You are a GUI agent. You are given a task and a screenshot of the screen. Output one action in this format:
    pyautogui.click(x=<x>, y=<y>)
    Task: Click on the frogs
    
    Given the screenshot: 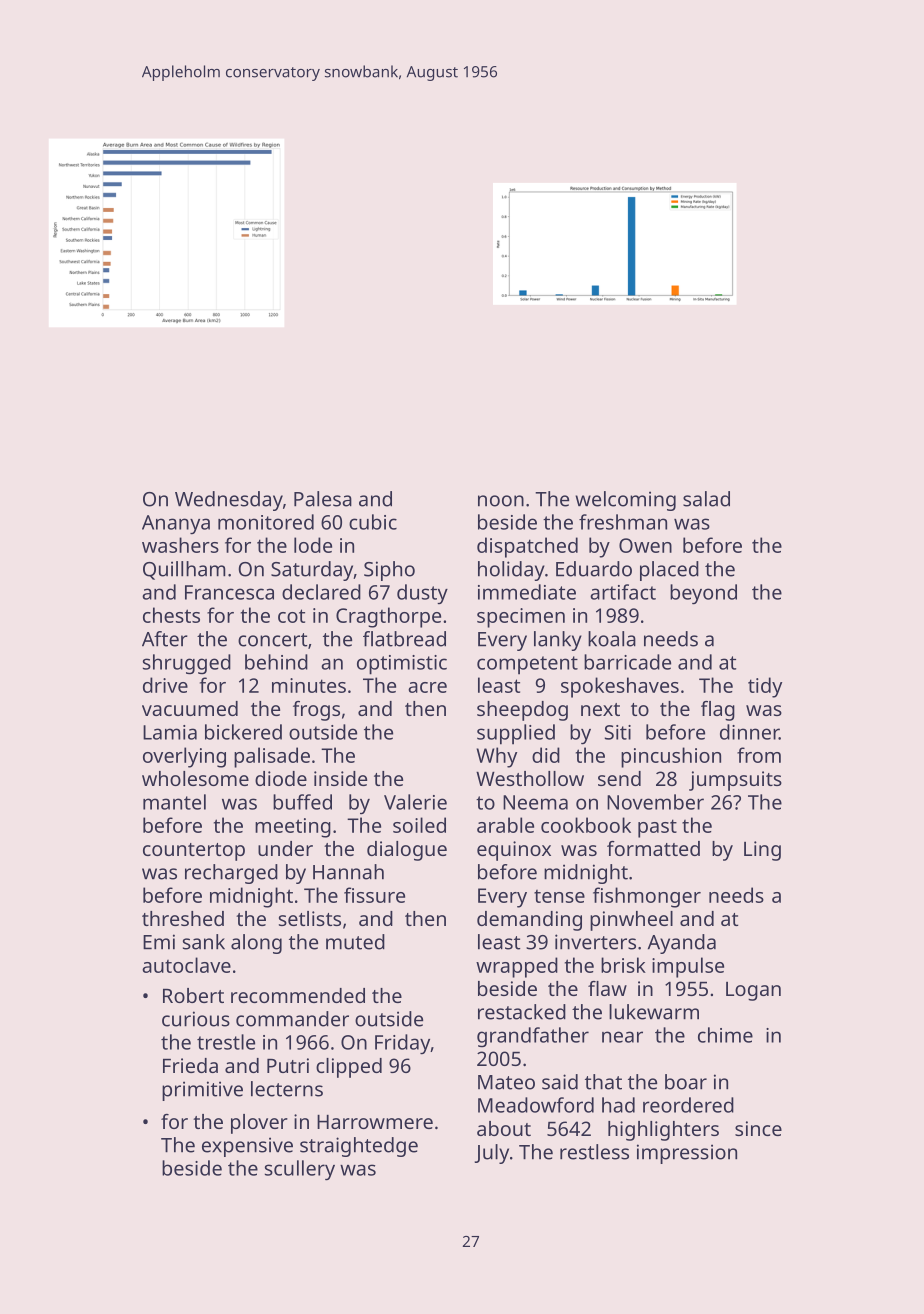 What is the action you would take?
    pyautogui.click(x=316, y=711)
